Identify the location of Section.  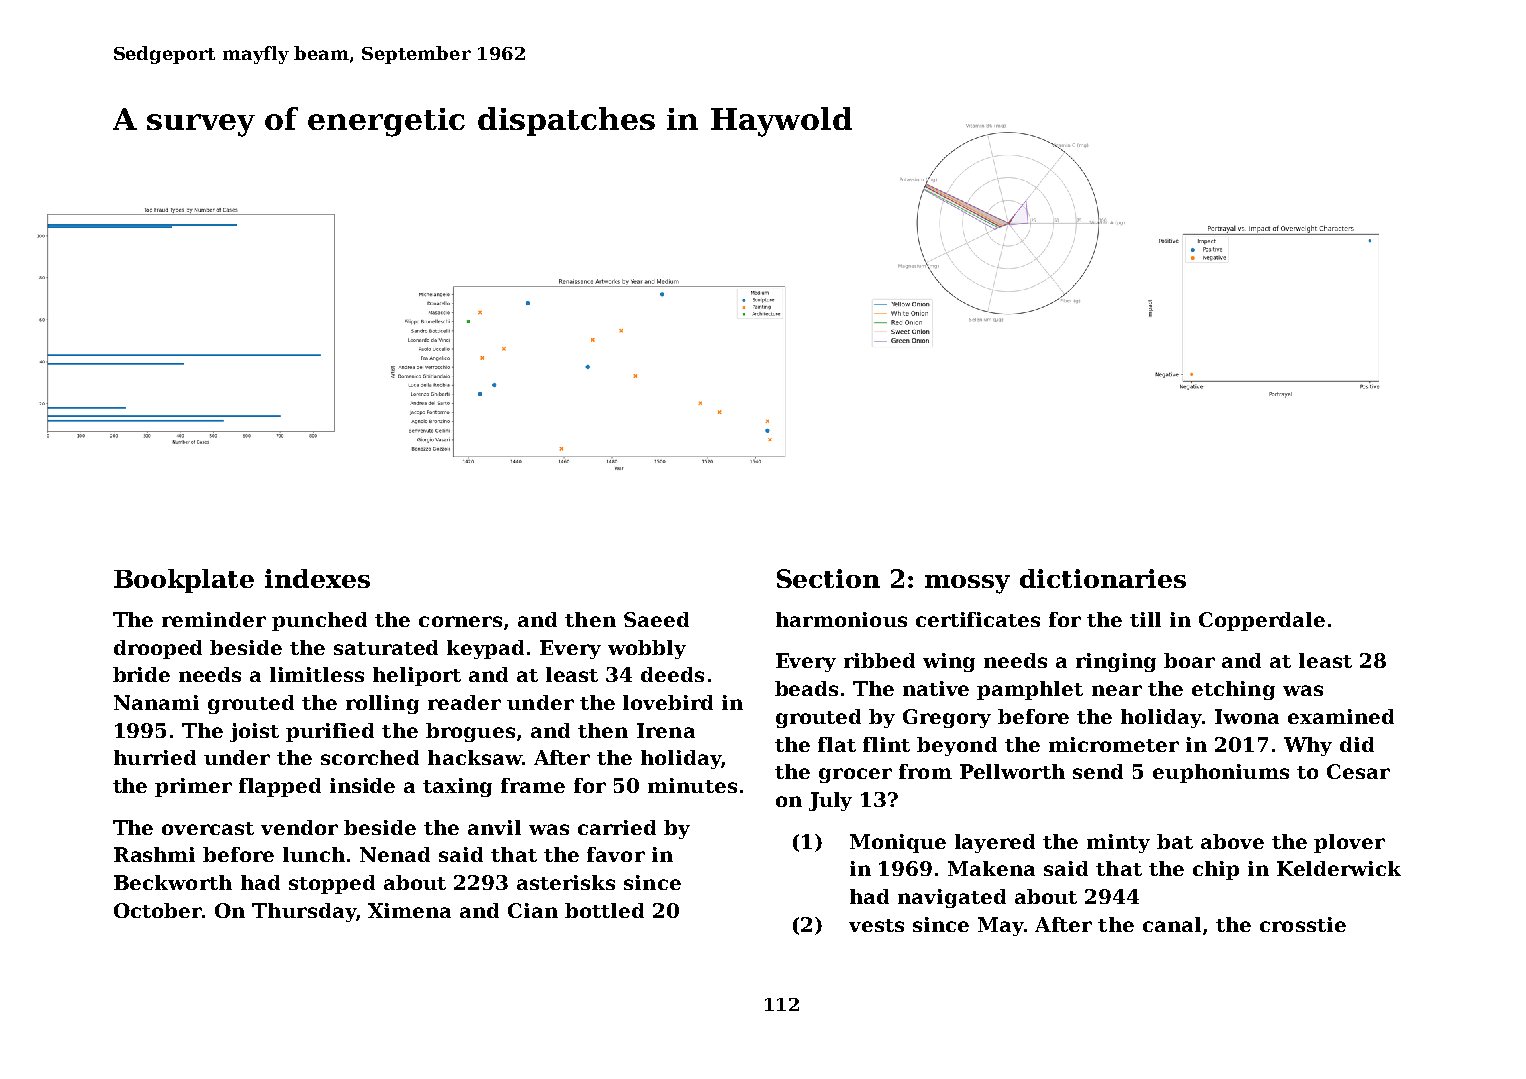
(828, 578).
